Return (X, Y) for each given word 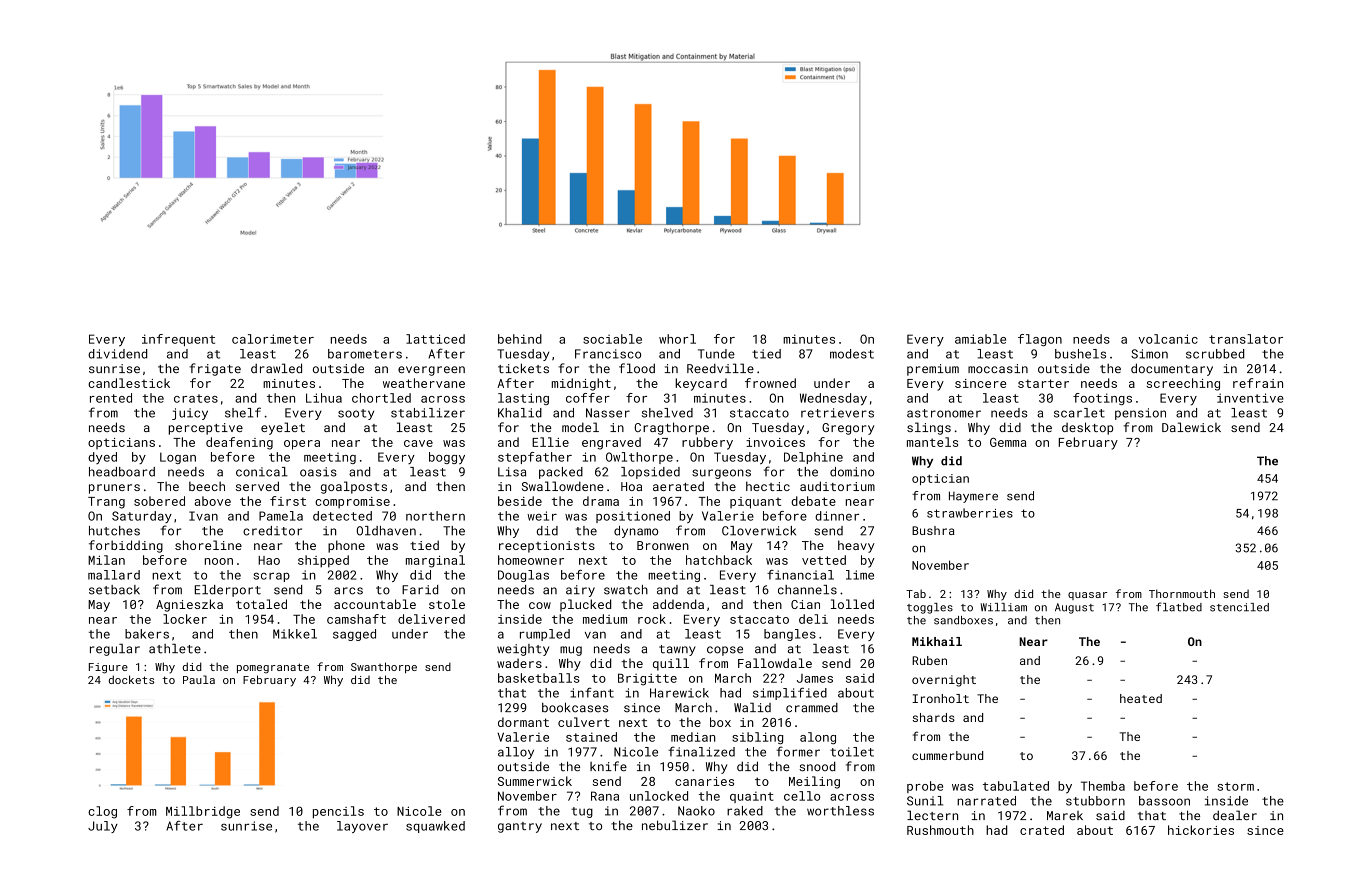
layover (362, 827)
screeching (1183, 384)
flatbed (1179, 607)
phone (346, 546)
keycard (701, 384)
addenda (678, 604)
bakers (147, 634)
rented (111, 398)
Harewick (679, 693)
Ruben (929, 660)
